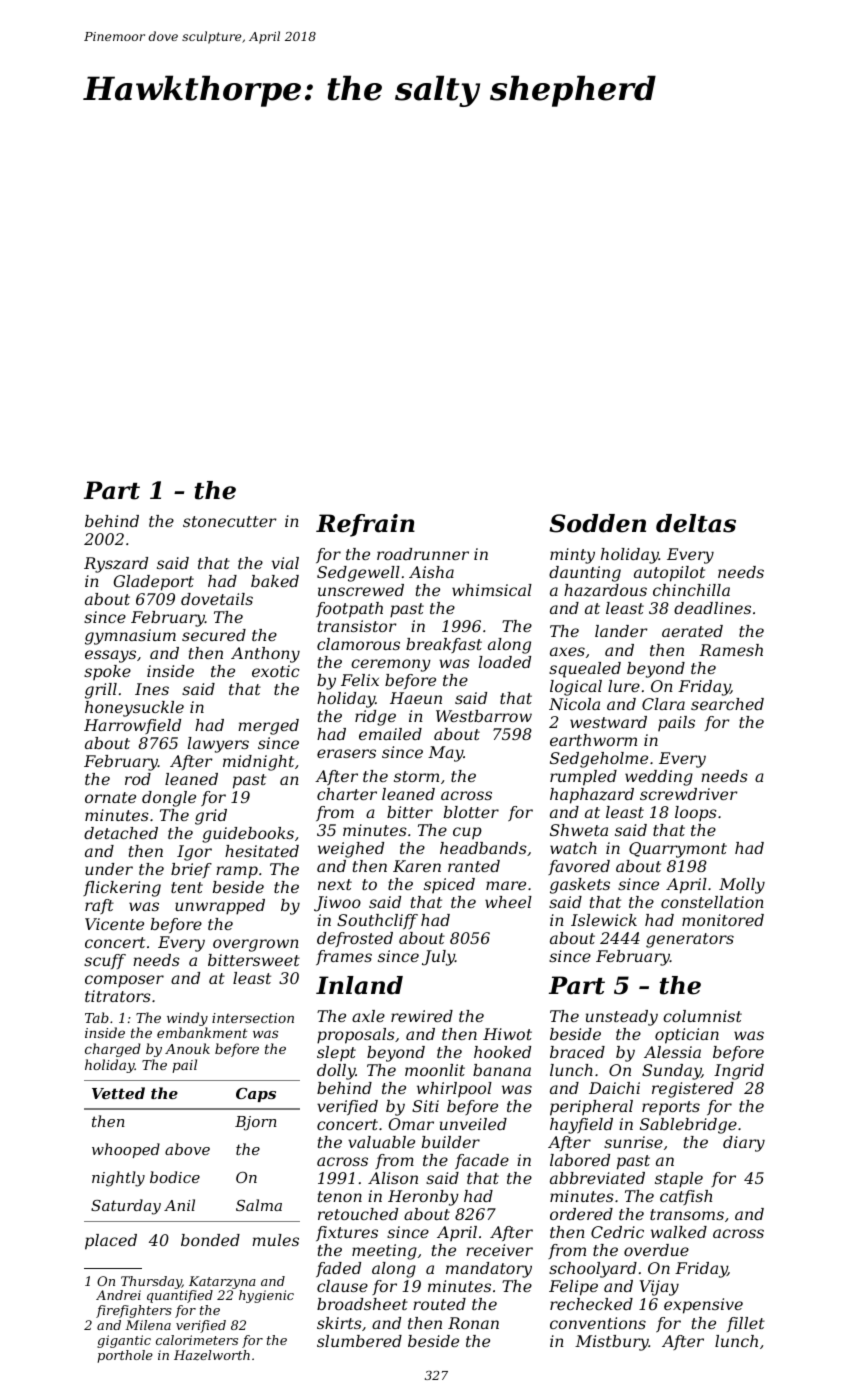 Image resolution: width=849 pixels, height=1400 pixels. What do you see at coordinates (124, 1341) in the document?
I see `gigantic` at bounding box center [124, 1341].
